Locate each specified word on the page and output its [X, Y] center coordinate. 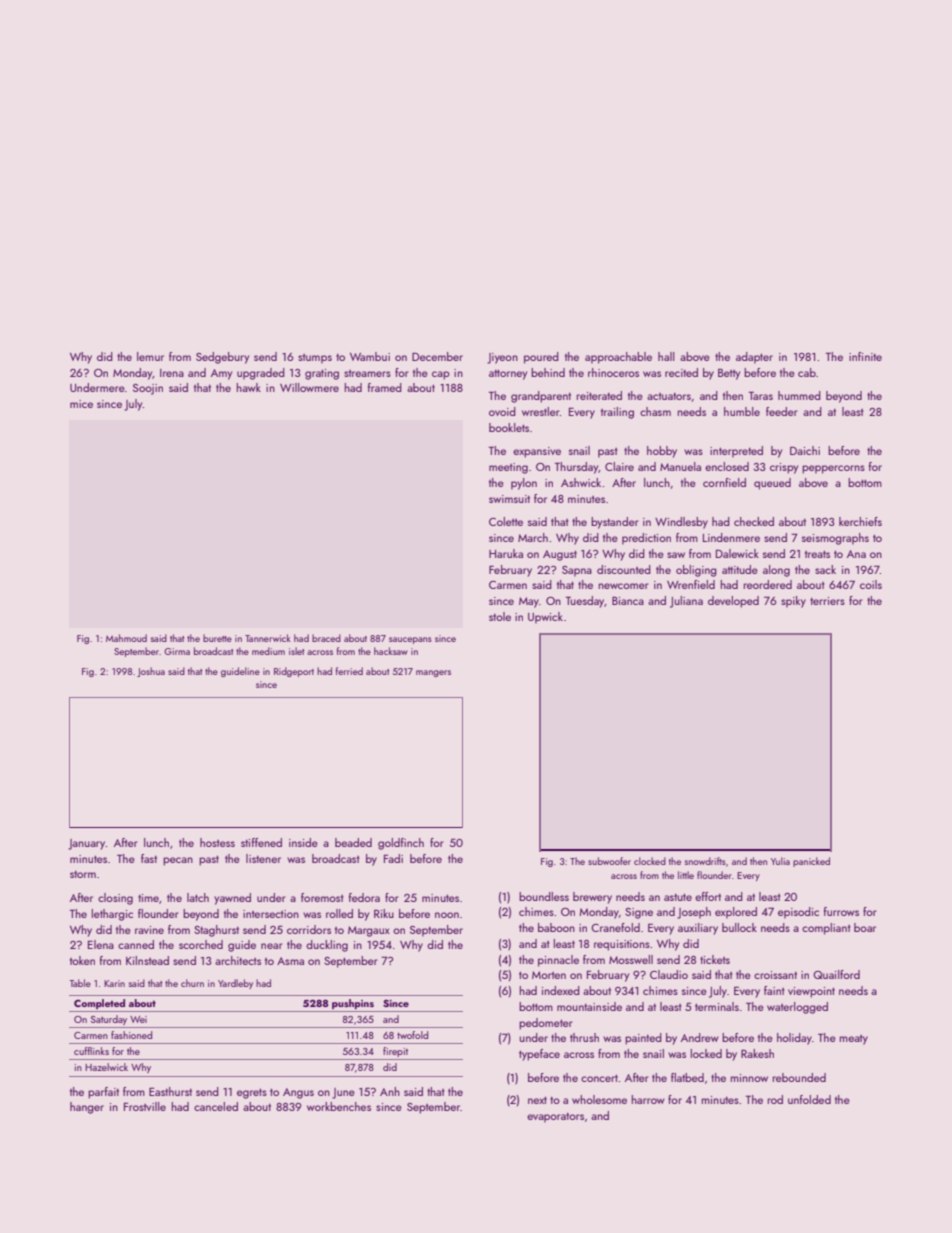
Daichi [805, 450]
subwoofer [609, 861]
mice [81, 404]
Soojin [148, 389]
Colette [506, 521]
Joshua [151, 672]
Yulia [780, 861]
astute [678, 897]
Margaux [369, 931]
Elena [101, 944]
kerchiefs [860, 521]
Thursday [577, 468]
